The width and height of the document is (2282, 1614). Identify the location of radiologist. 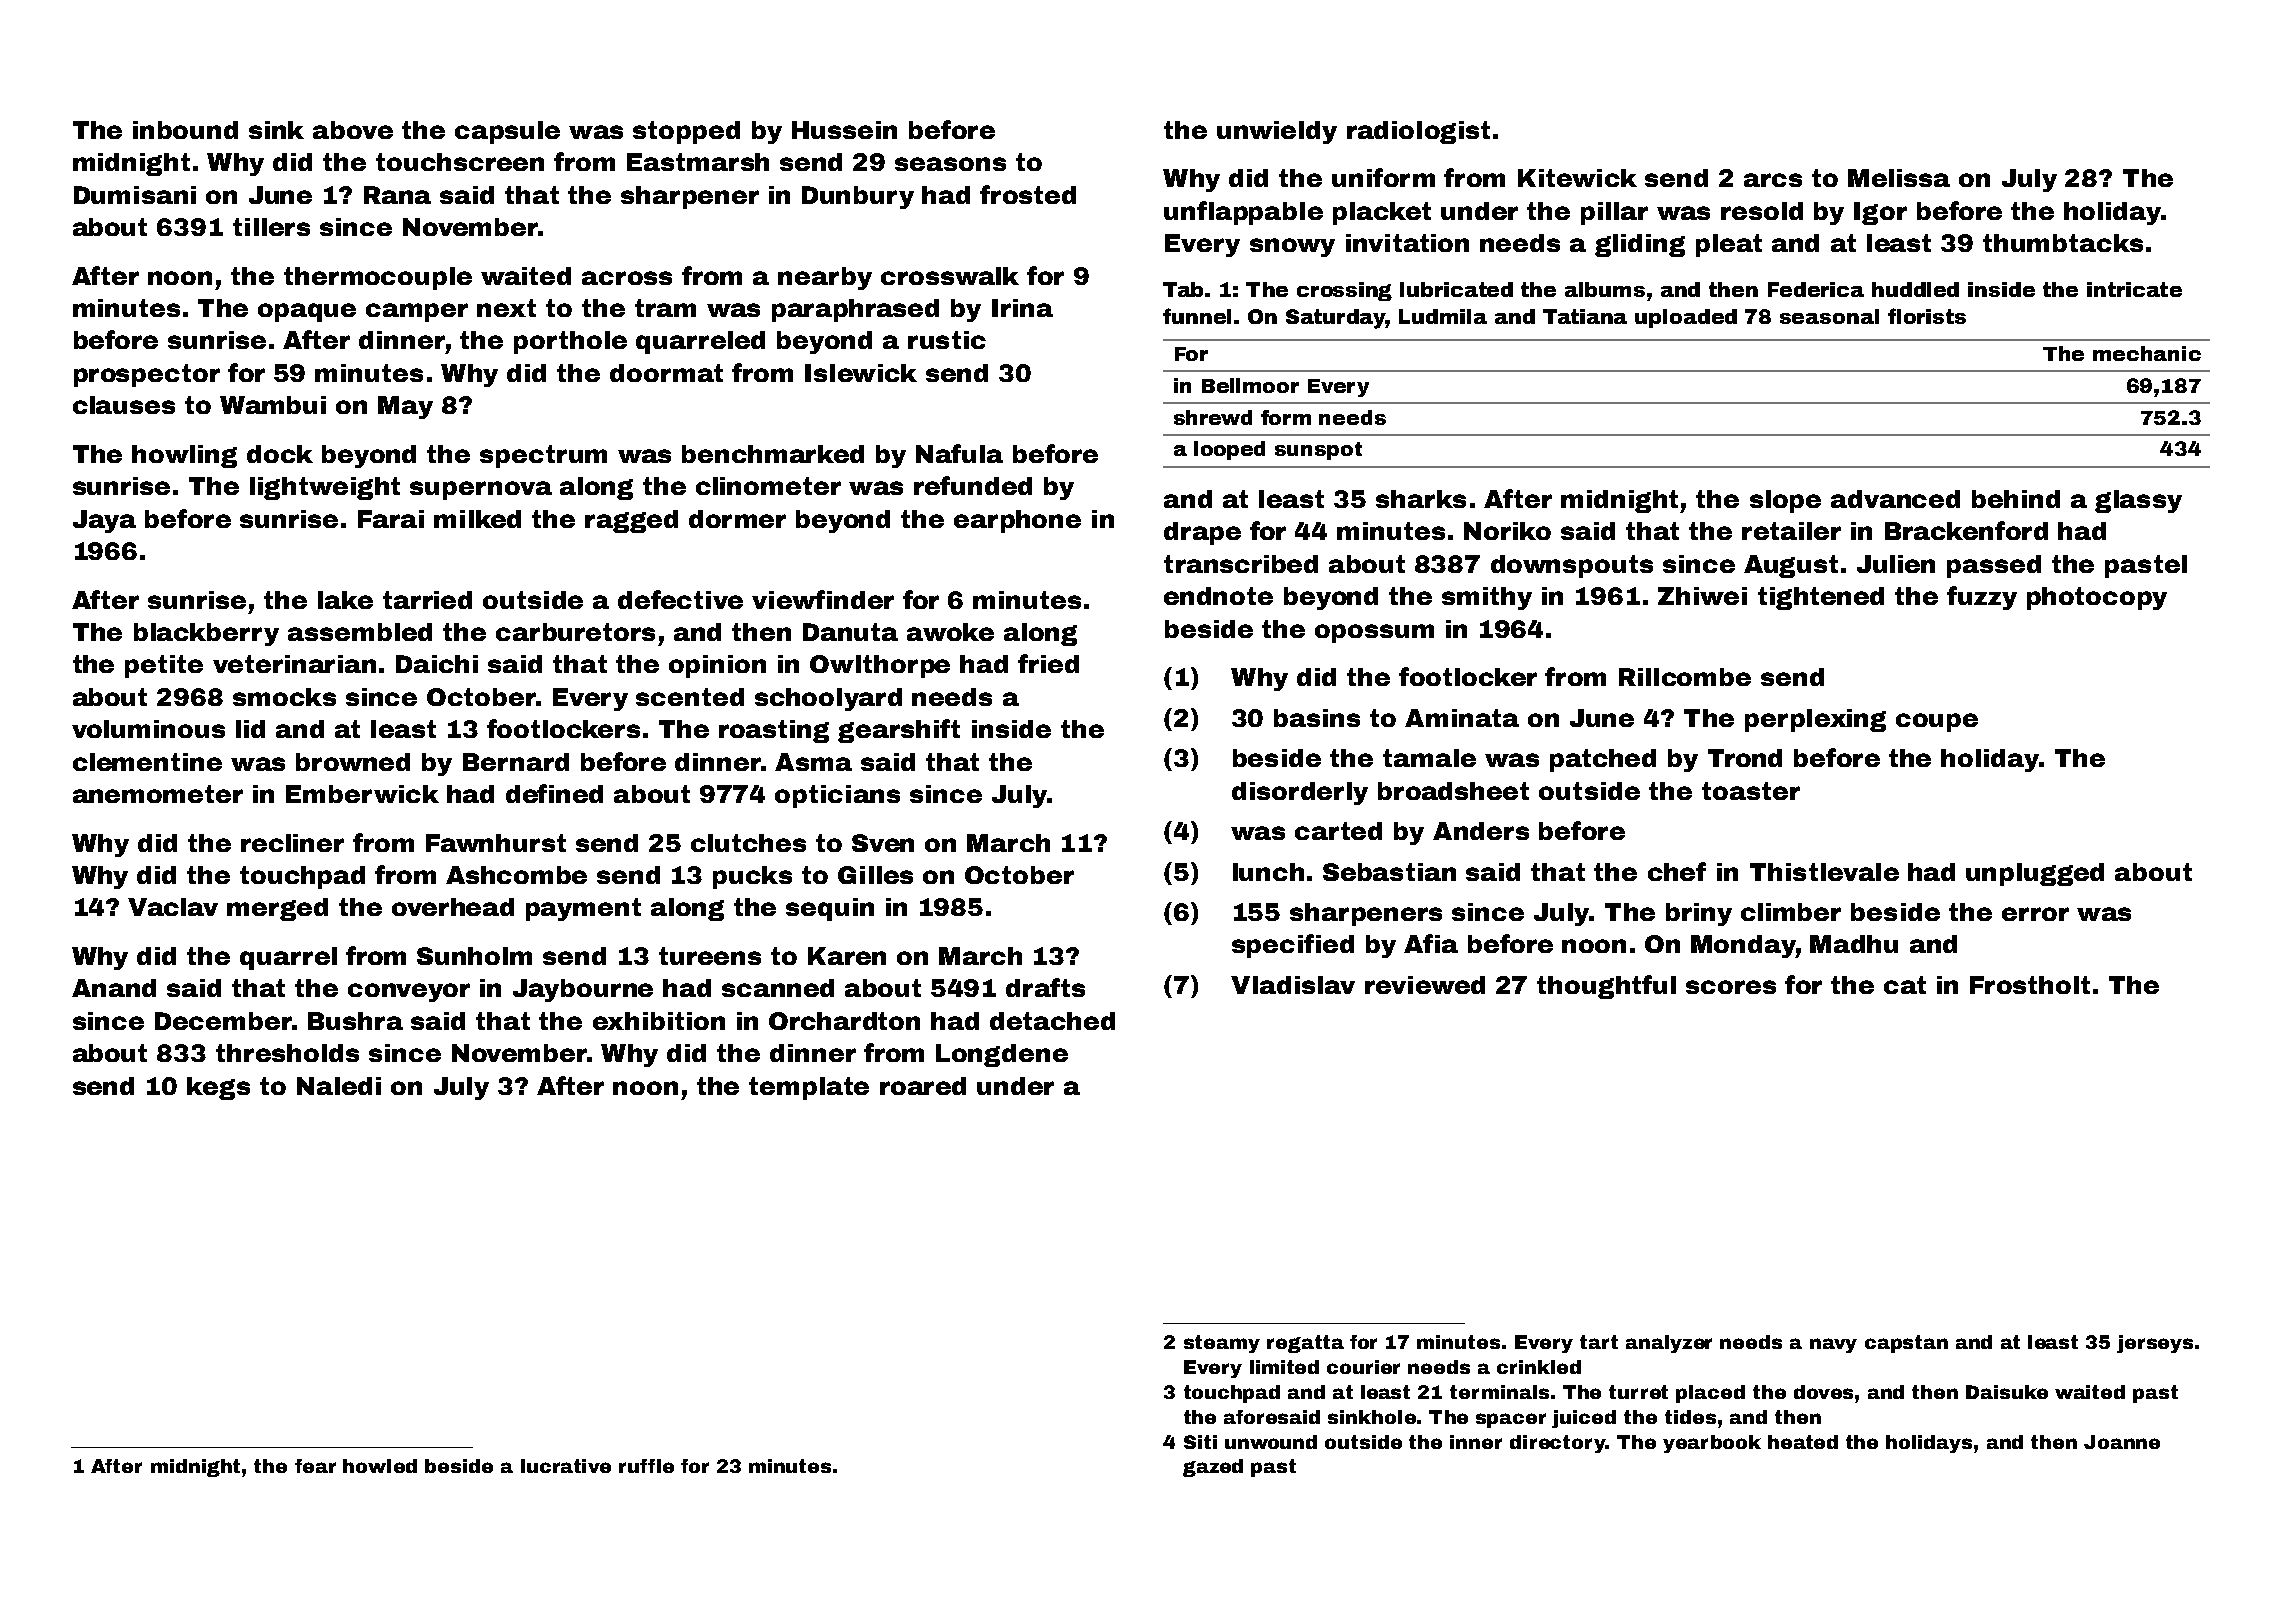
(1418, 132).
